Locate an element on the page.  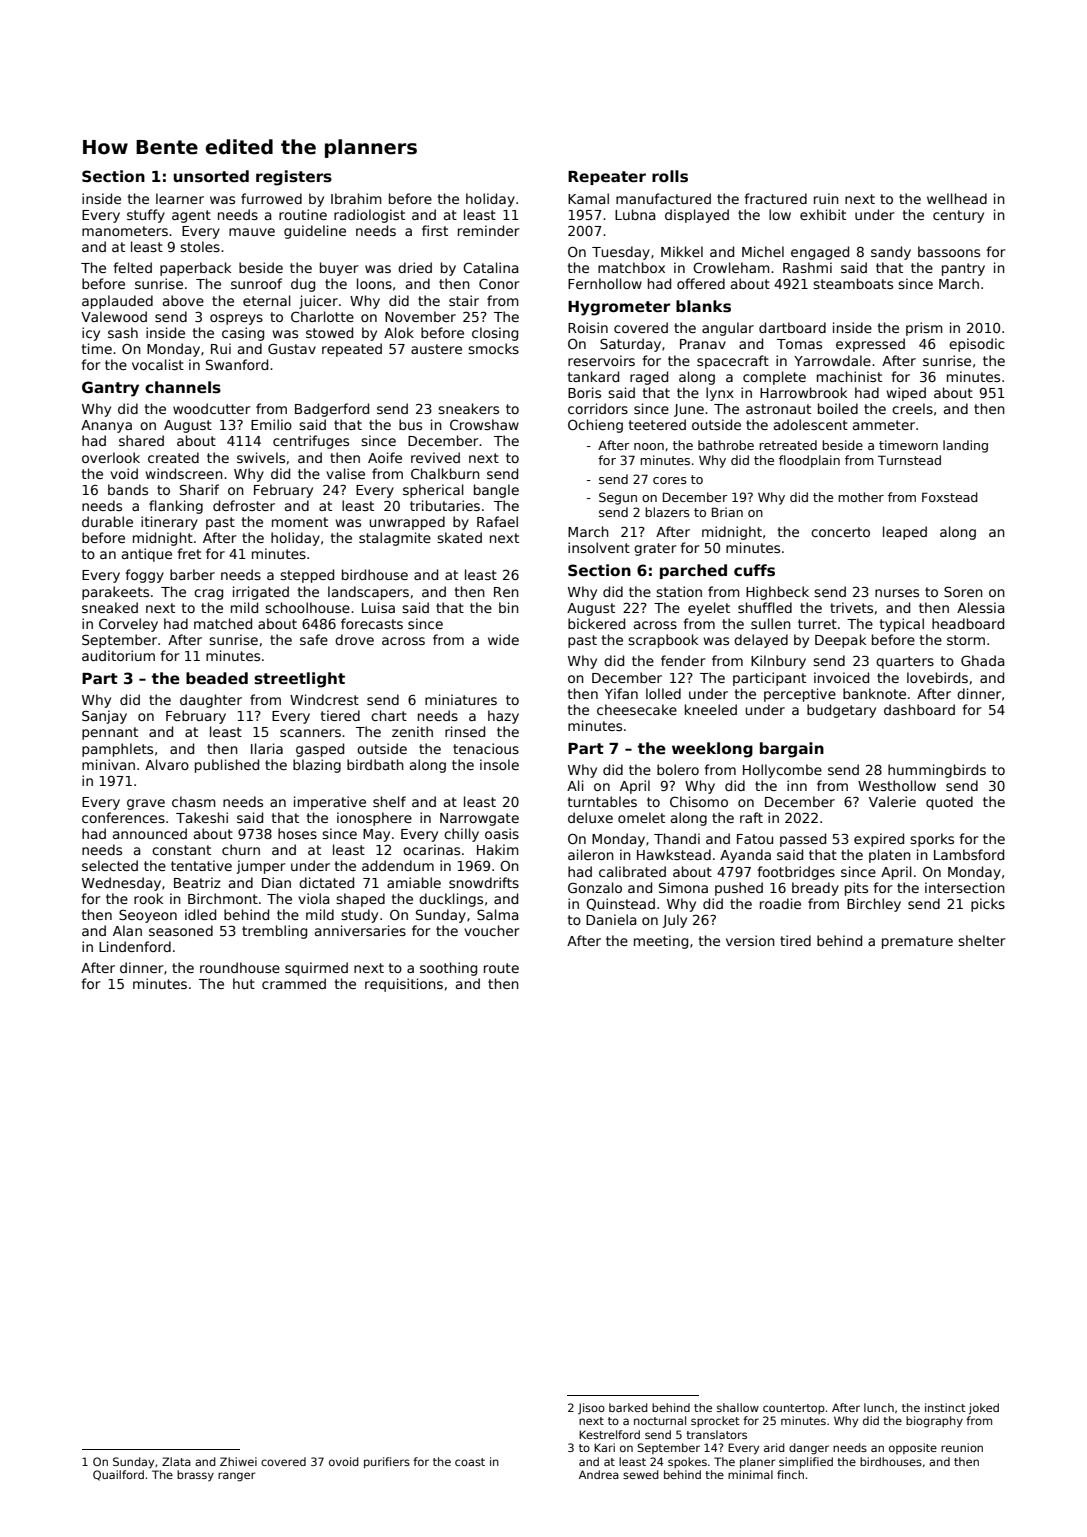
selected is located at coordinates (110, 865).
